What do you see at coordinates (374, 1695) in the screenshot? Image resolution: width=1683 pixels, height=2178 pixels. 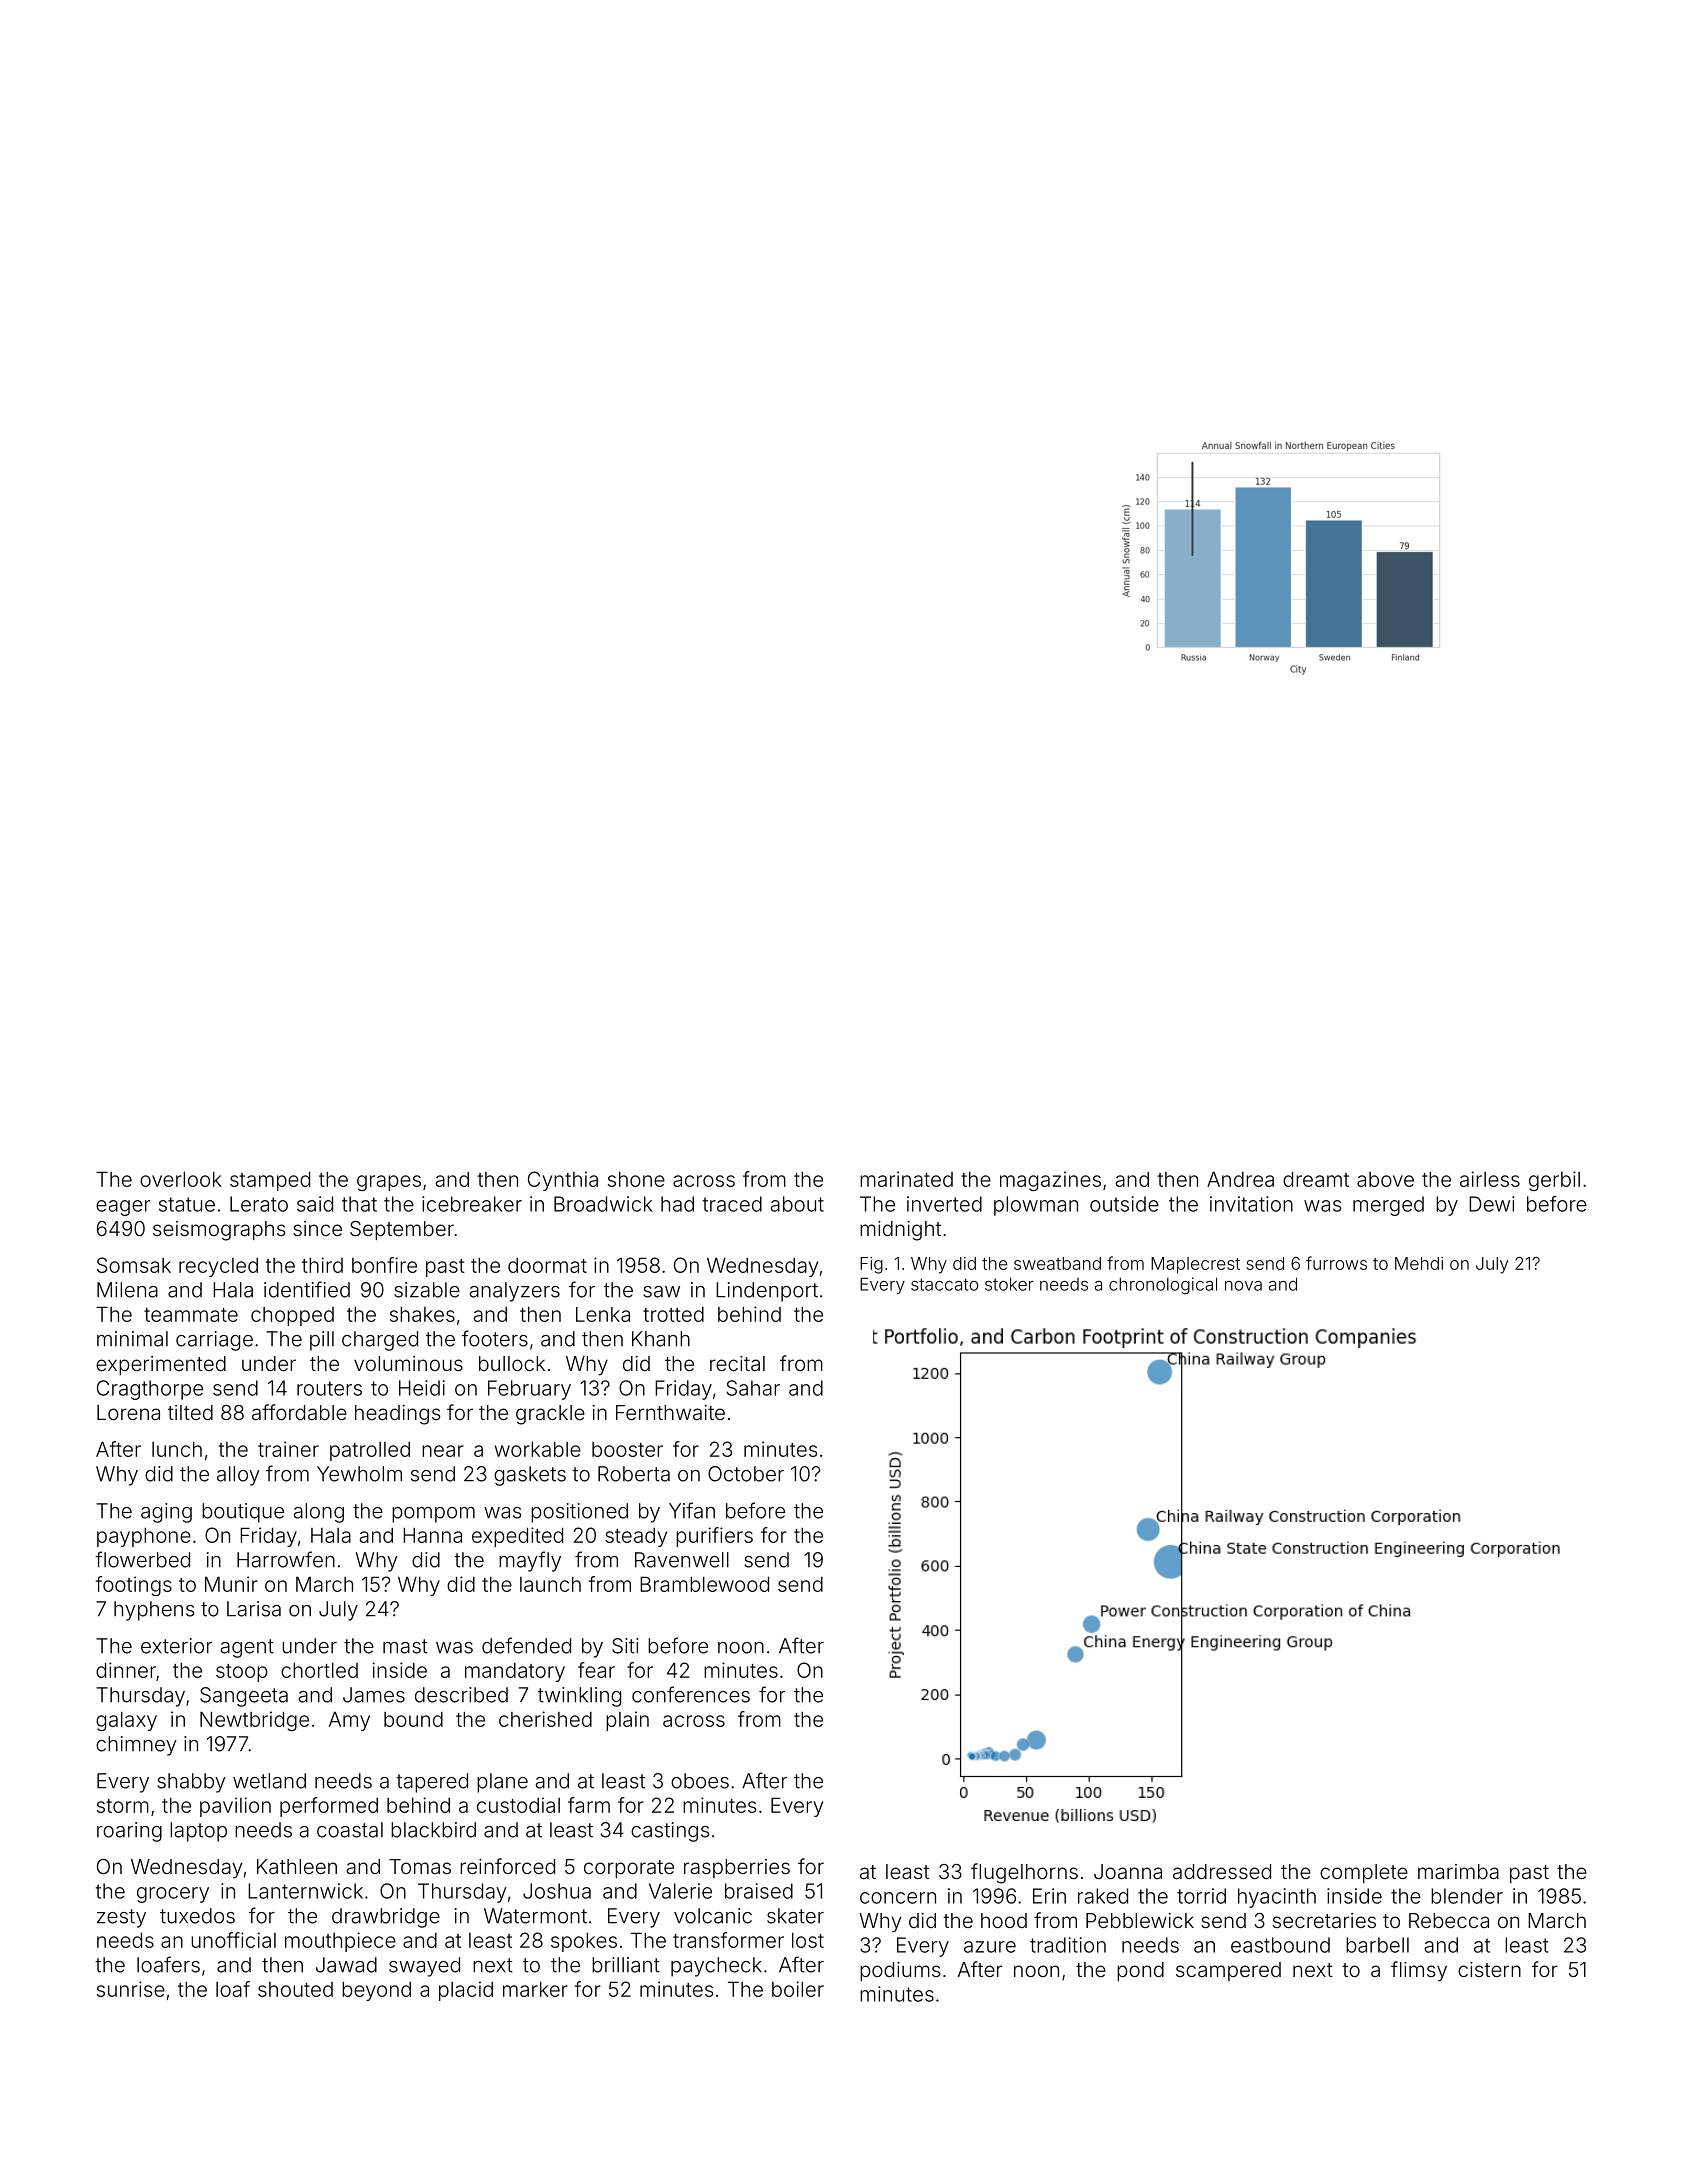 I see `James` at bounding box center [374, 1695].
